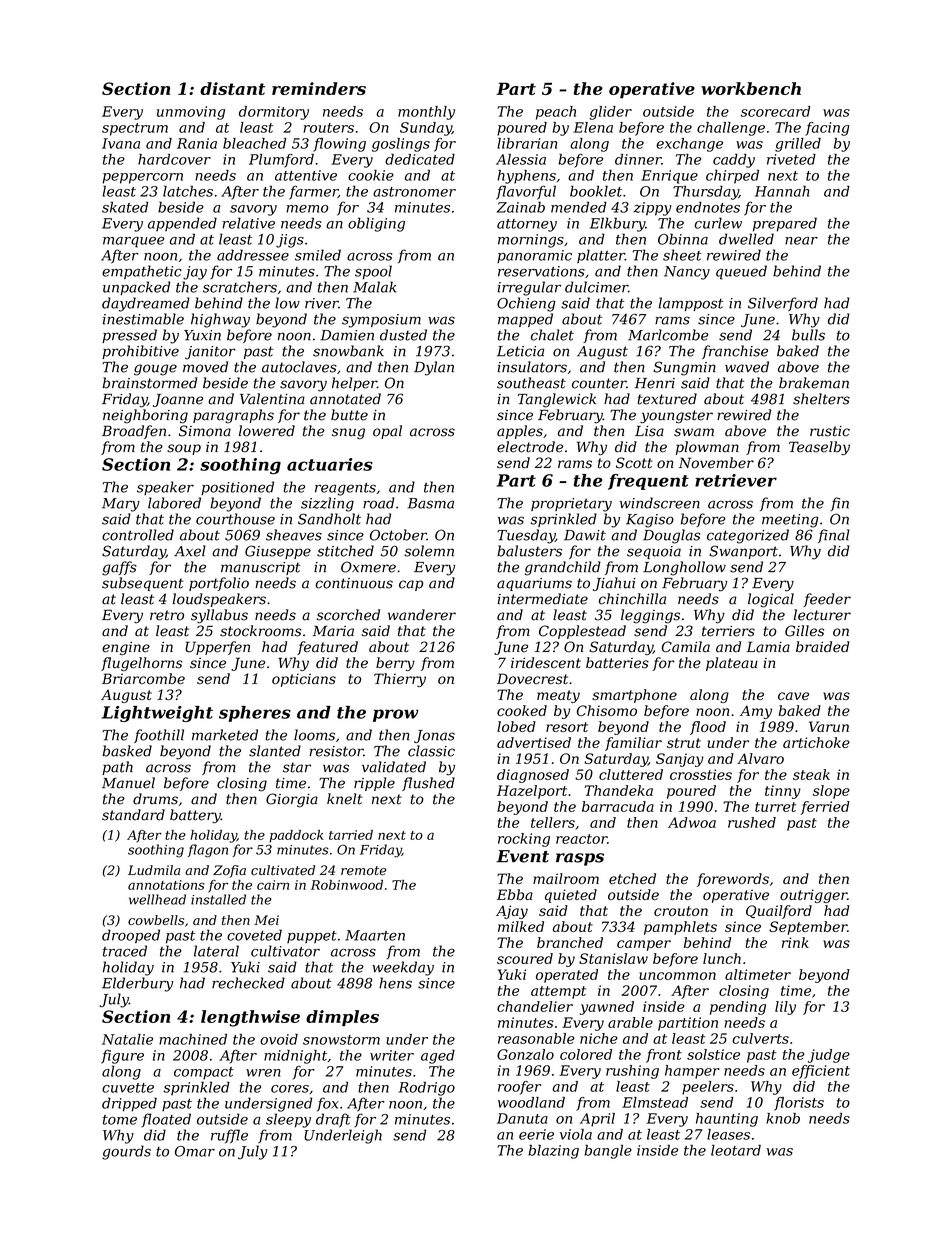  What do you see at coordinates (783, 1118) in the page?
I see `knob` at bounding box center [783, 1118].
